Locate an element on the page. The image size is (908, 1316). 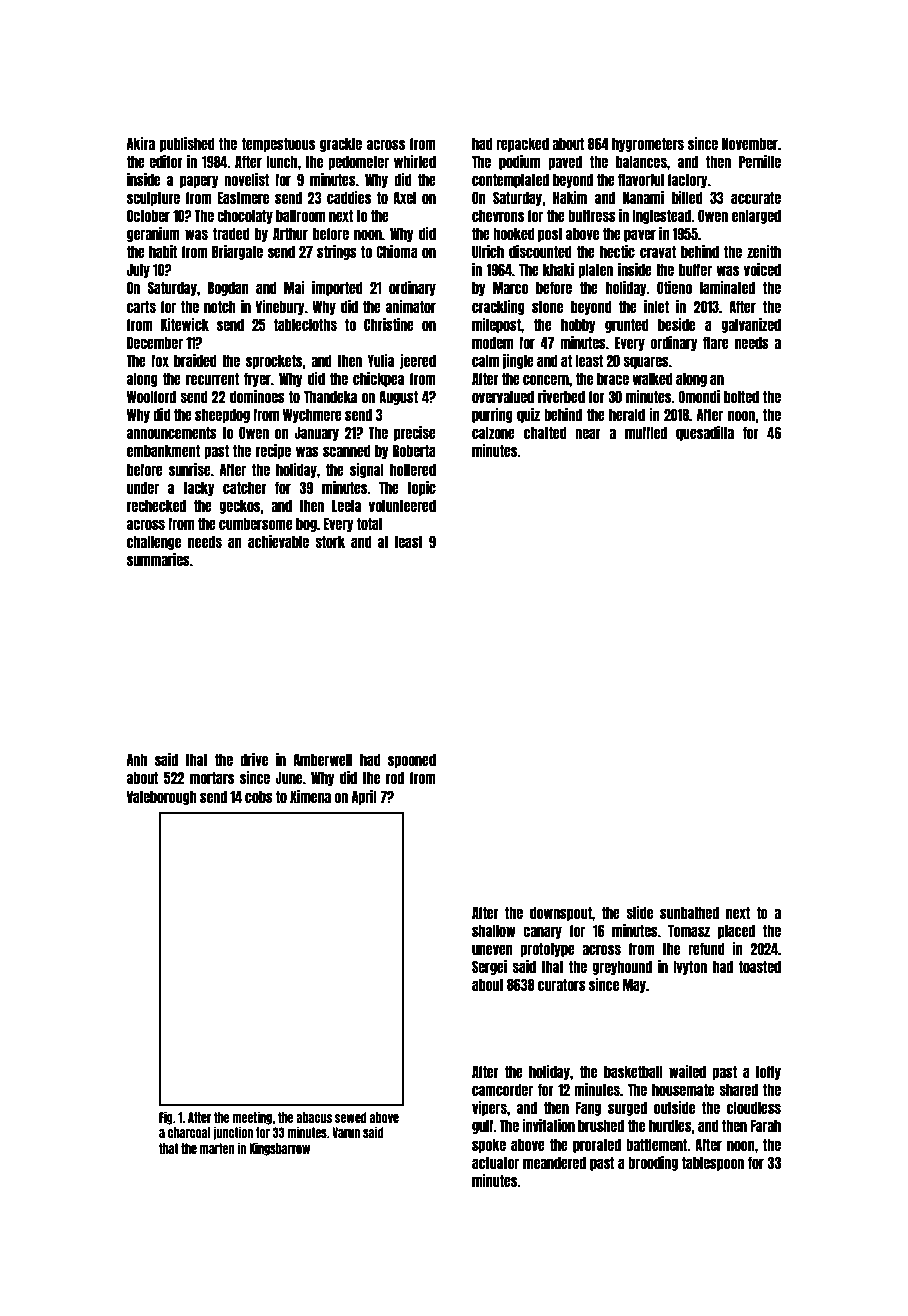
sunbathed is located at coordinates (689, 913).
